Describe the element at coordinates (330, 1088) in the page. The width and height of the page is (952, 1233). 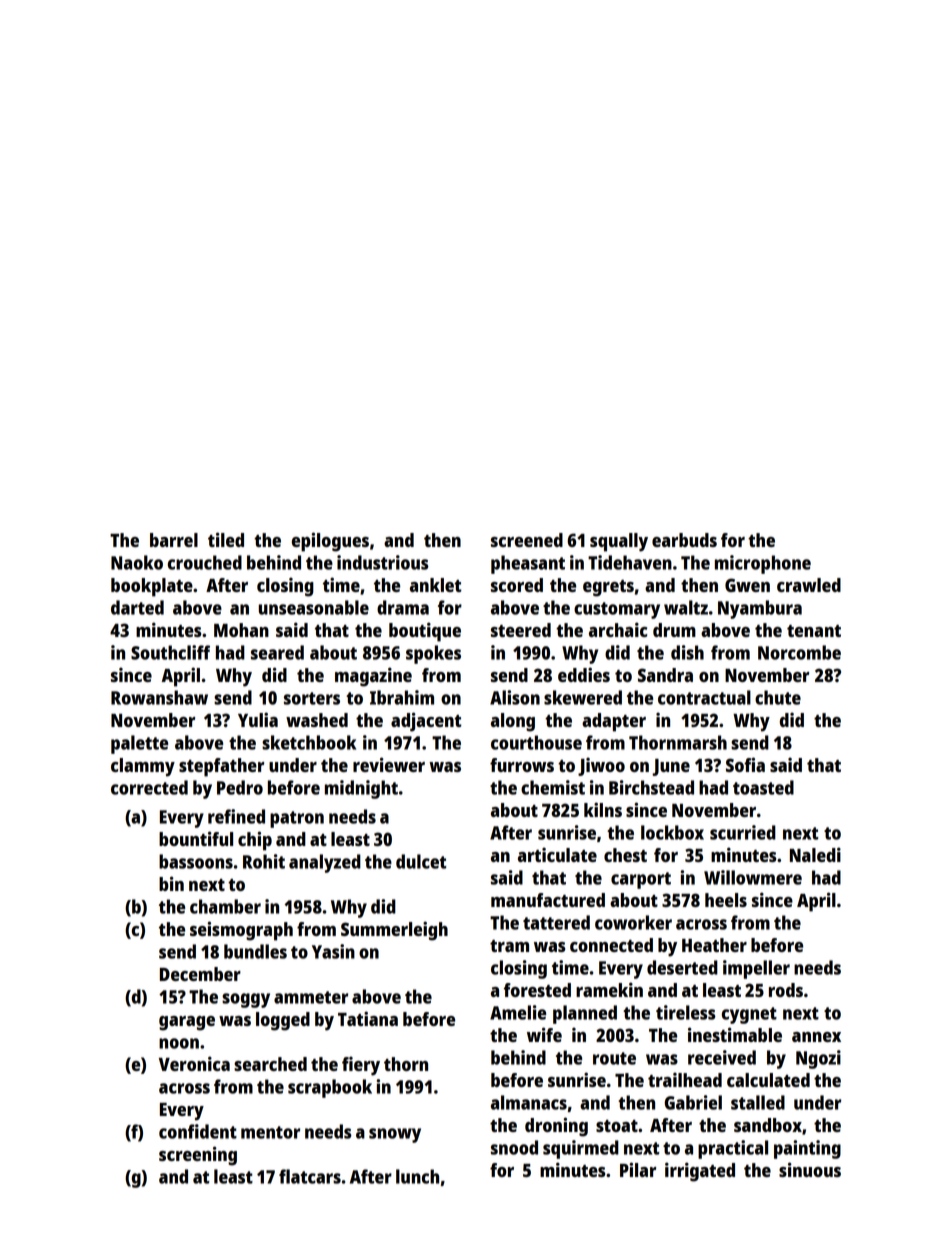
I see `scrapbook` at that location.
